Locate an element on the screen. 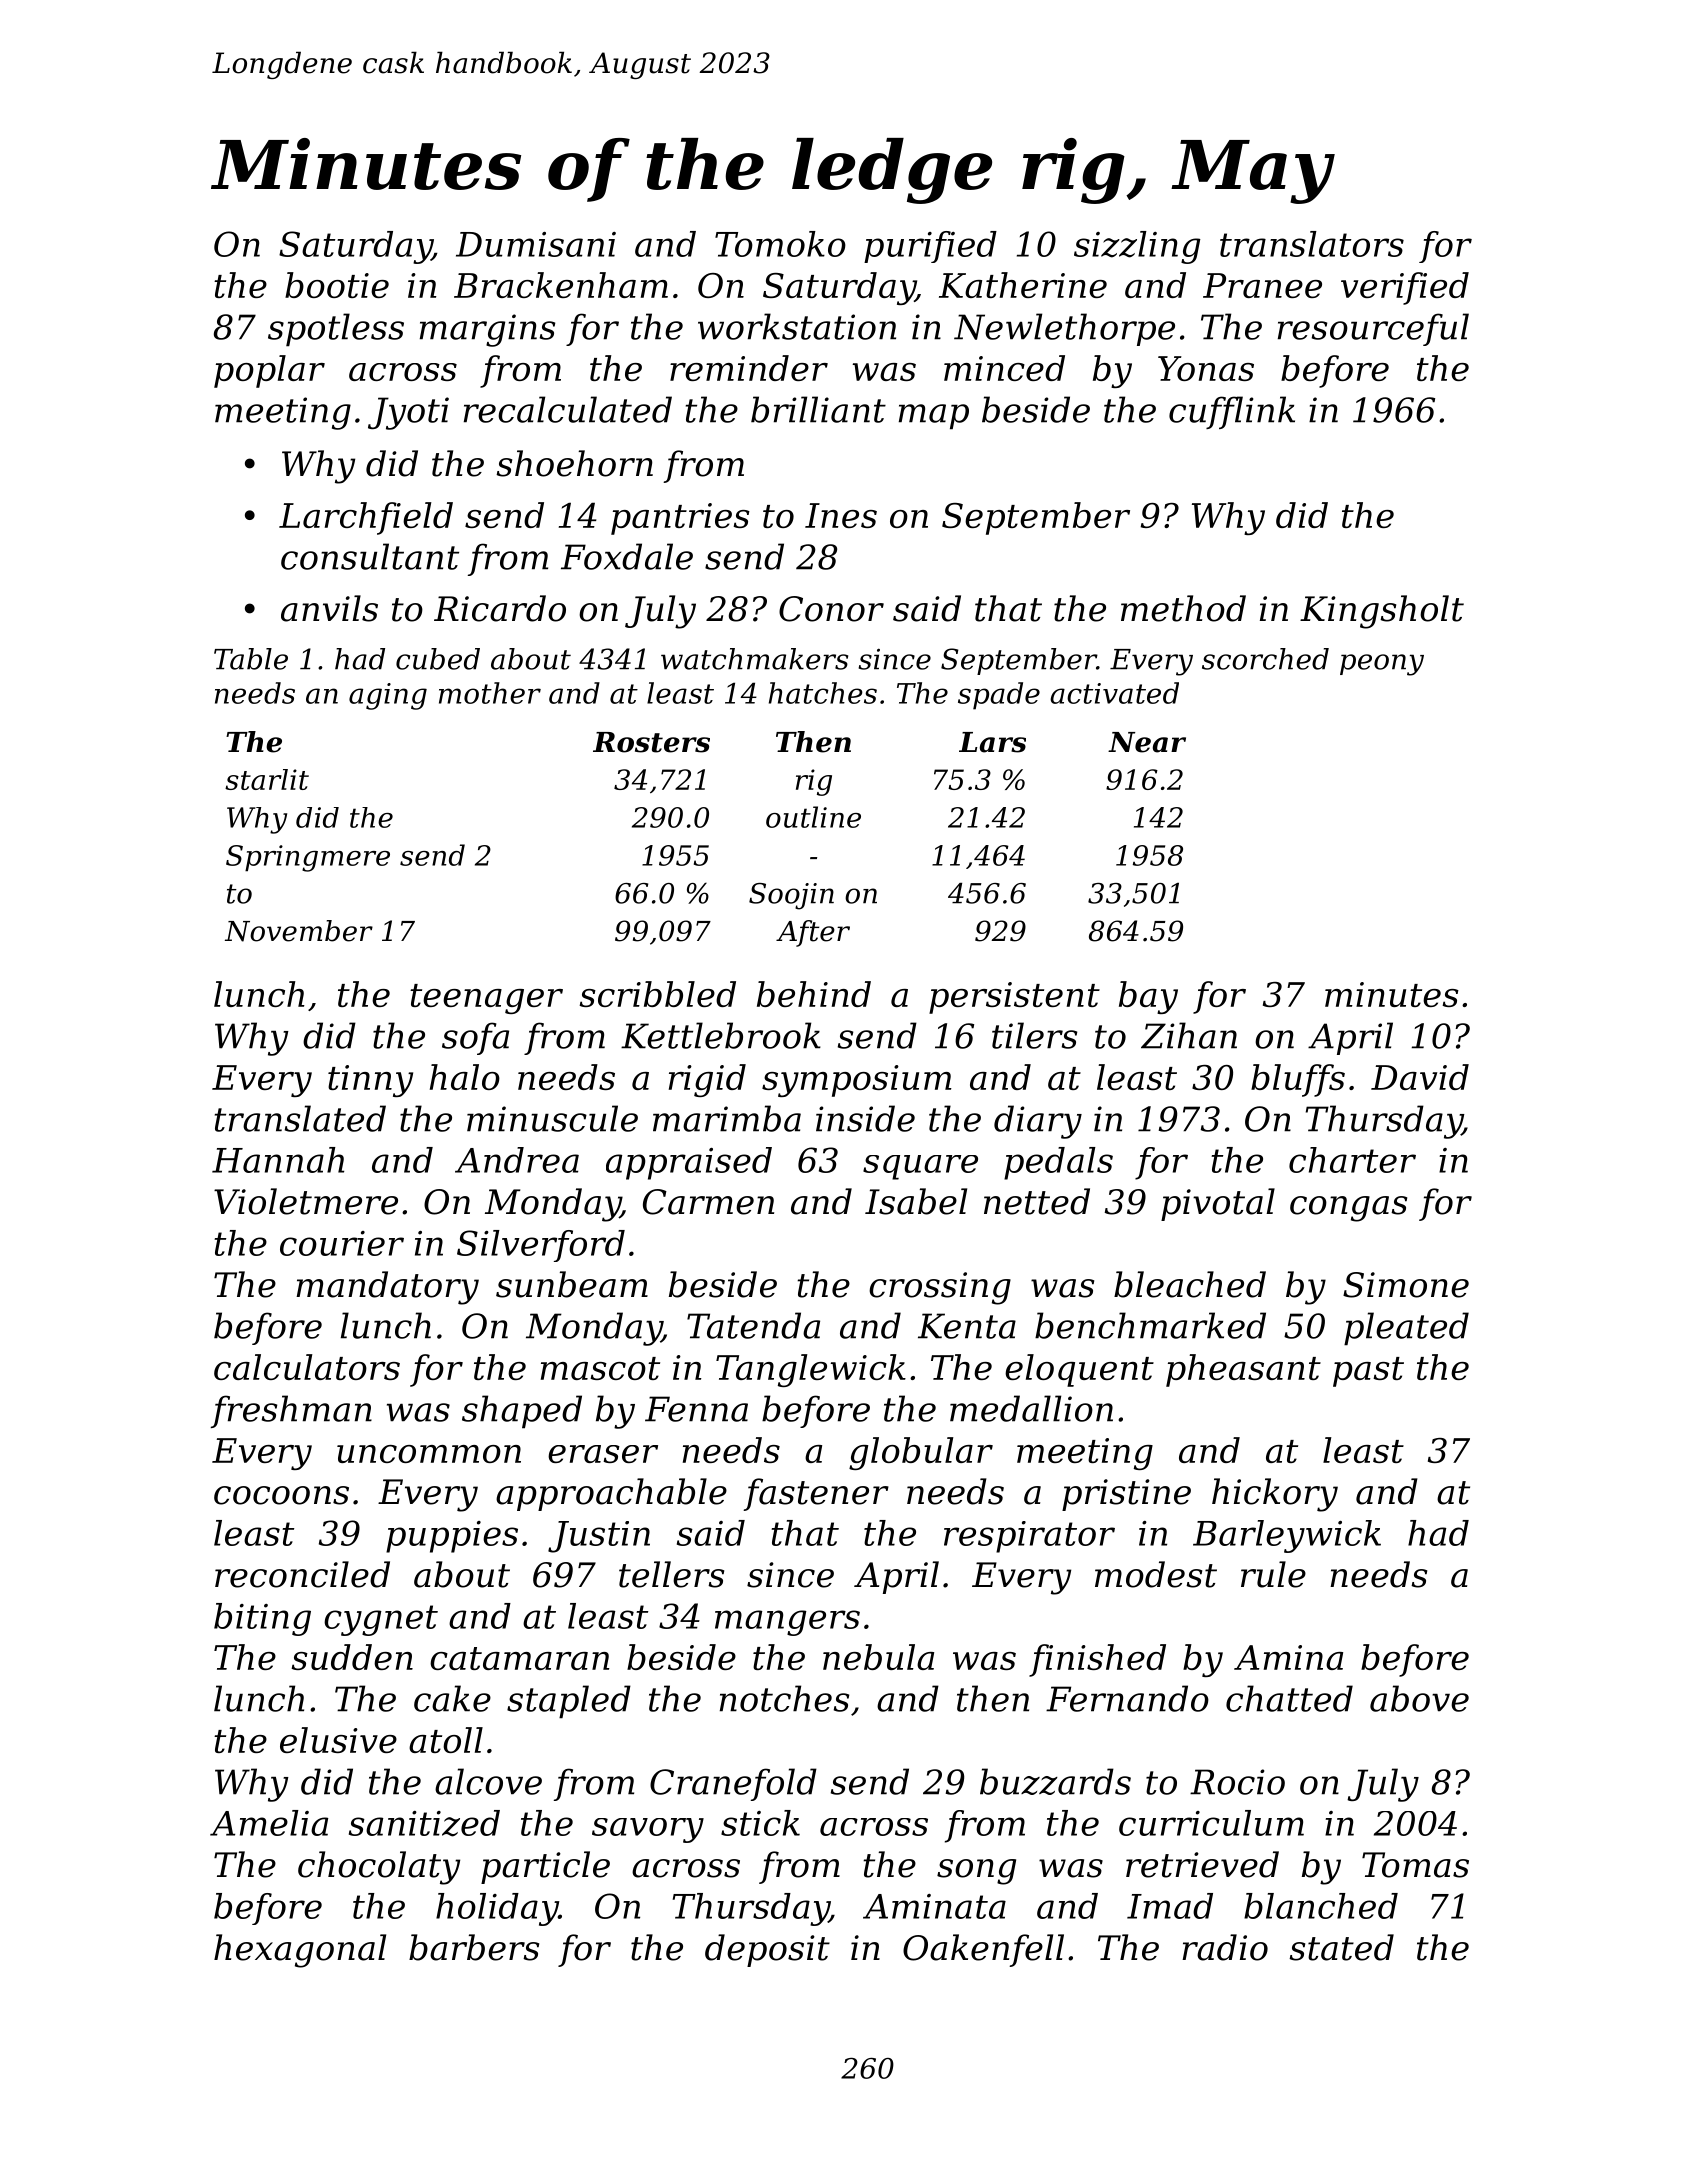 The height and width of the screenshot is (2178, 1683). cocoons is located at coordinates (281, 1495).
